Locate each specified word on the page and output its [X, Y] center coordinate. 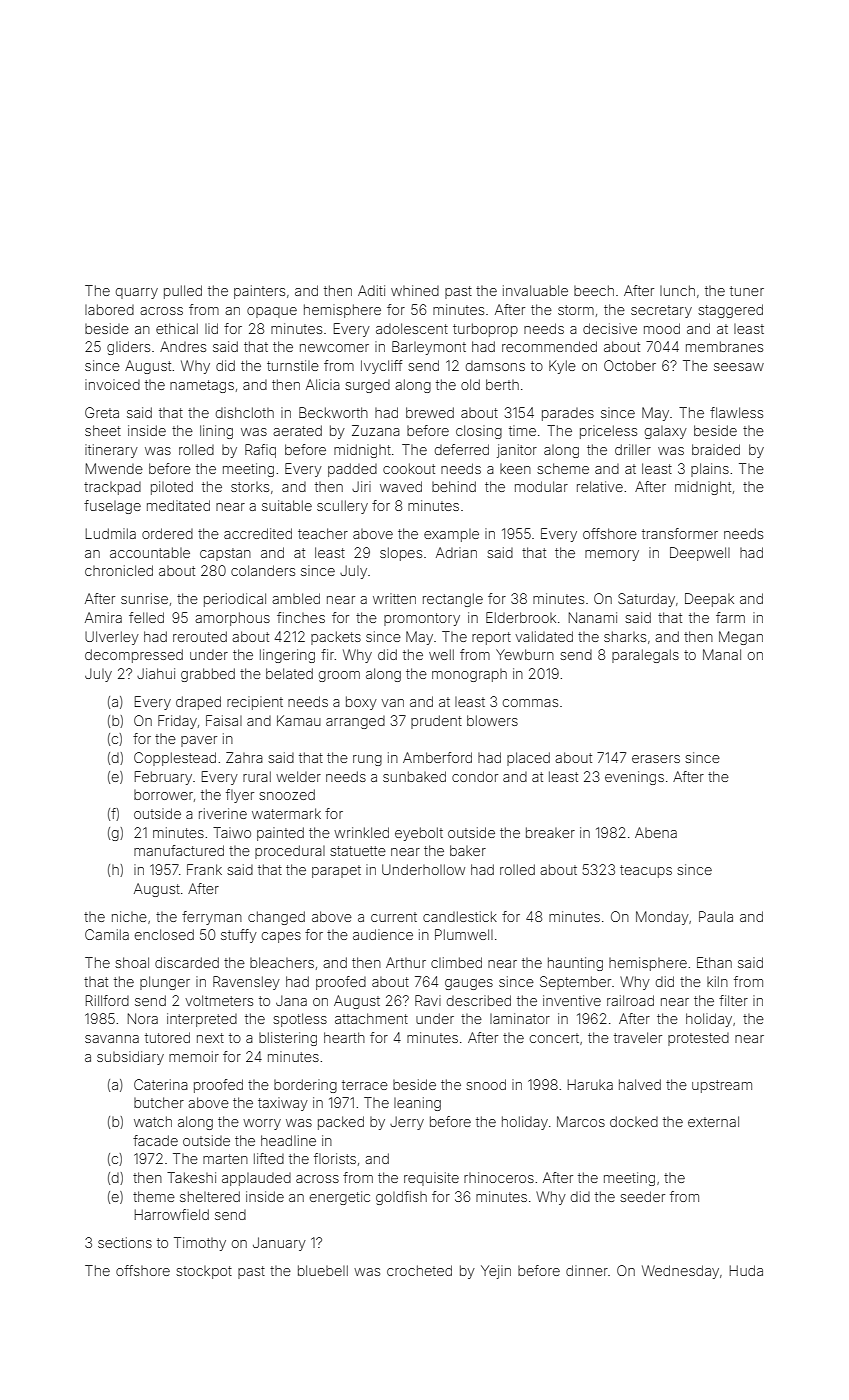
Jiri [361, 486]
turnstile [293, 365]
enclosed [164, 934]
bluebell [323, 1270]
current [394, 917]
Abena [656, 832]
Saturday [646, 600]
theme [154, 1196]
